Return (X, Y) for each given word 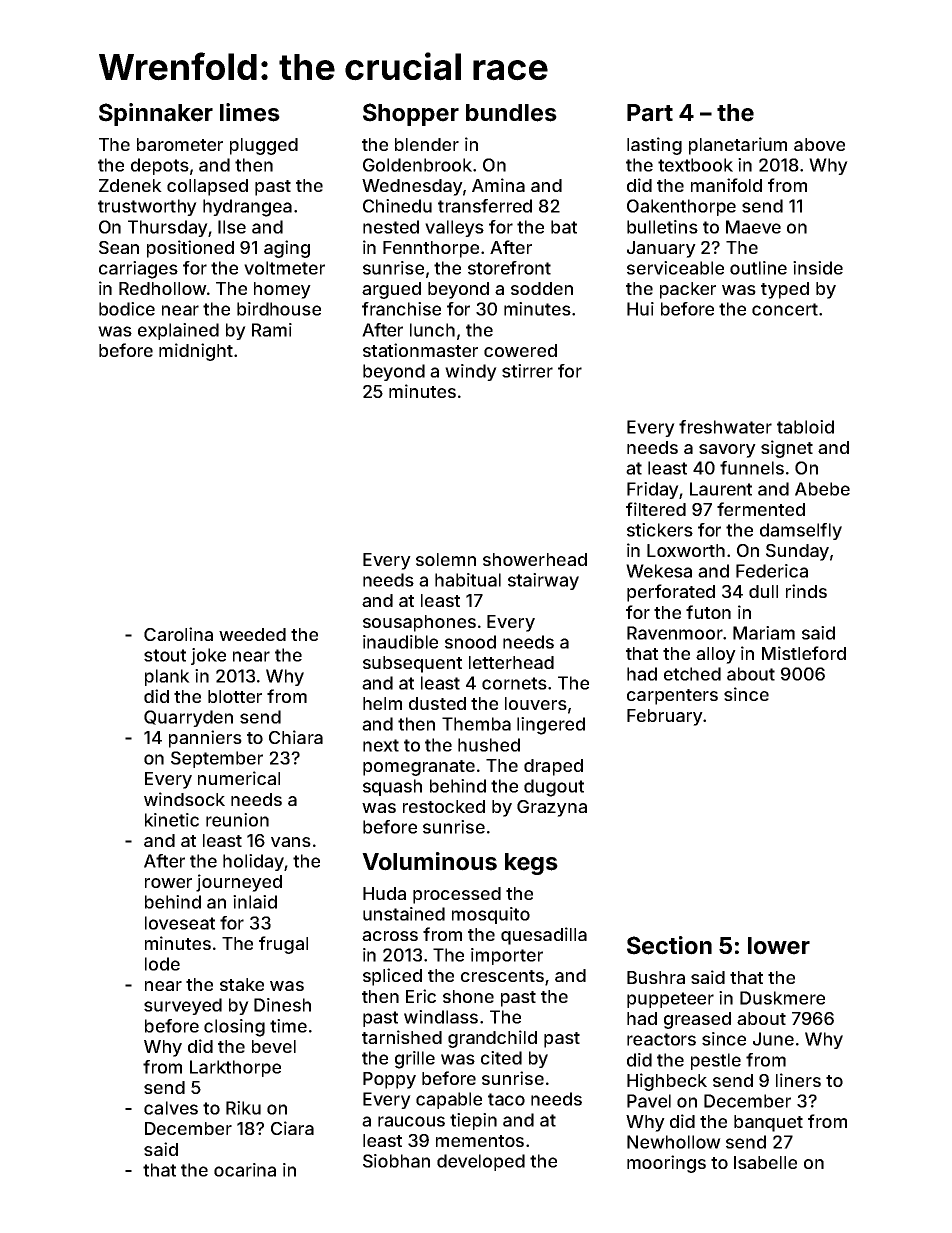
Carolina (178, 634)
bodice (127, 309)
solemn (446, 559)
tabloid (805, 427)
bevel (274, 1046)
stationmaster (420, 350)
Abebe (822, 489)
